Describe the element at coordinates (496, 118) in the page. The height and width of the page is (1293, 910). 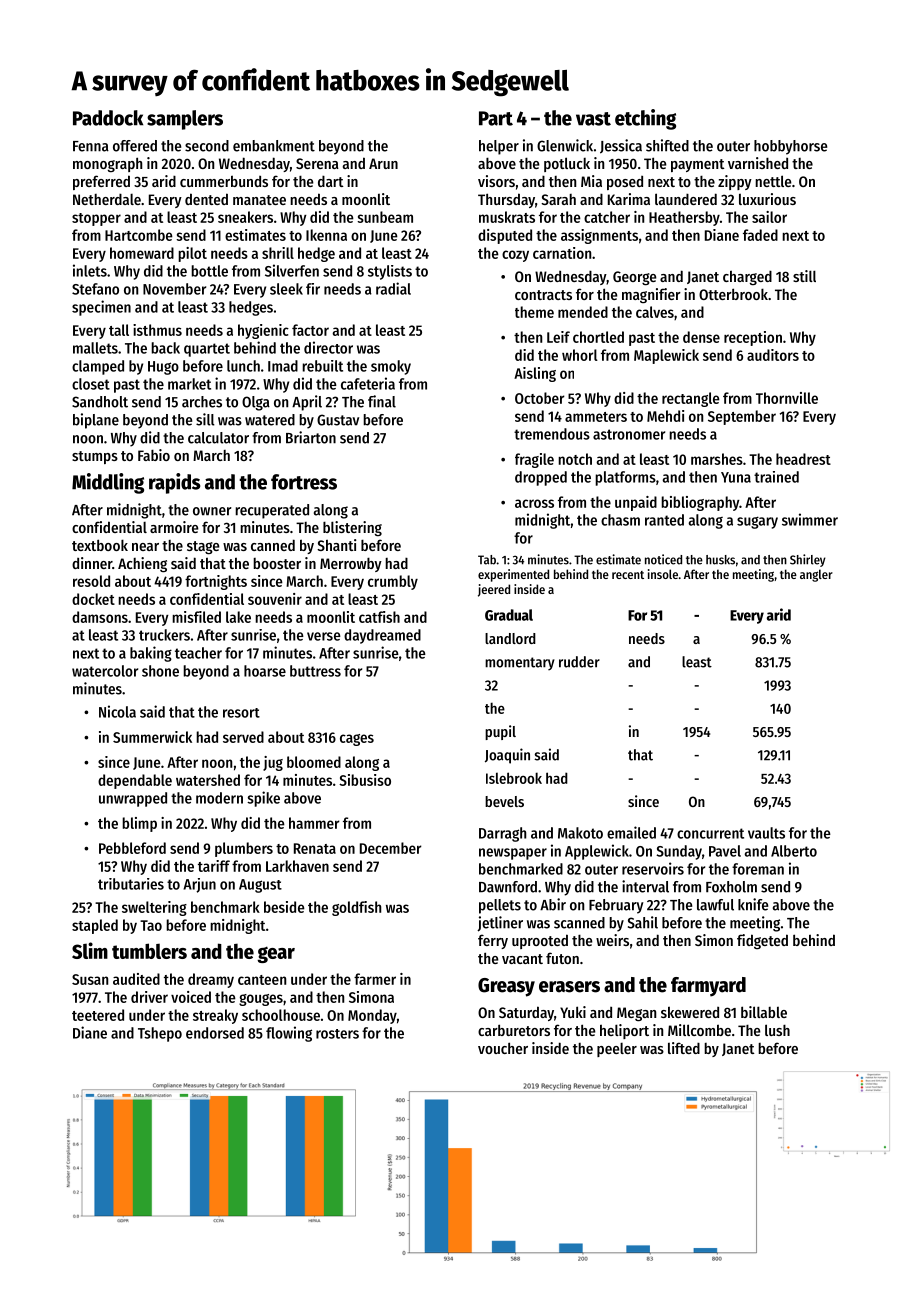
I see `Part` at that location.
